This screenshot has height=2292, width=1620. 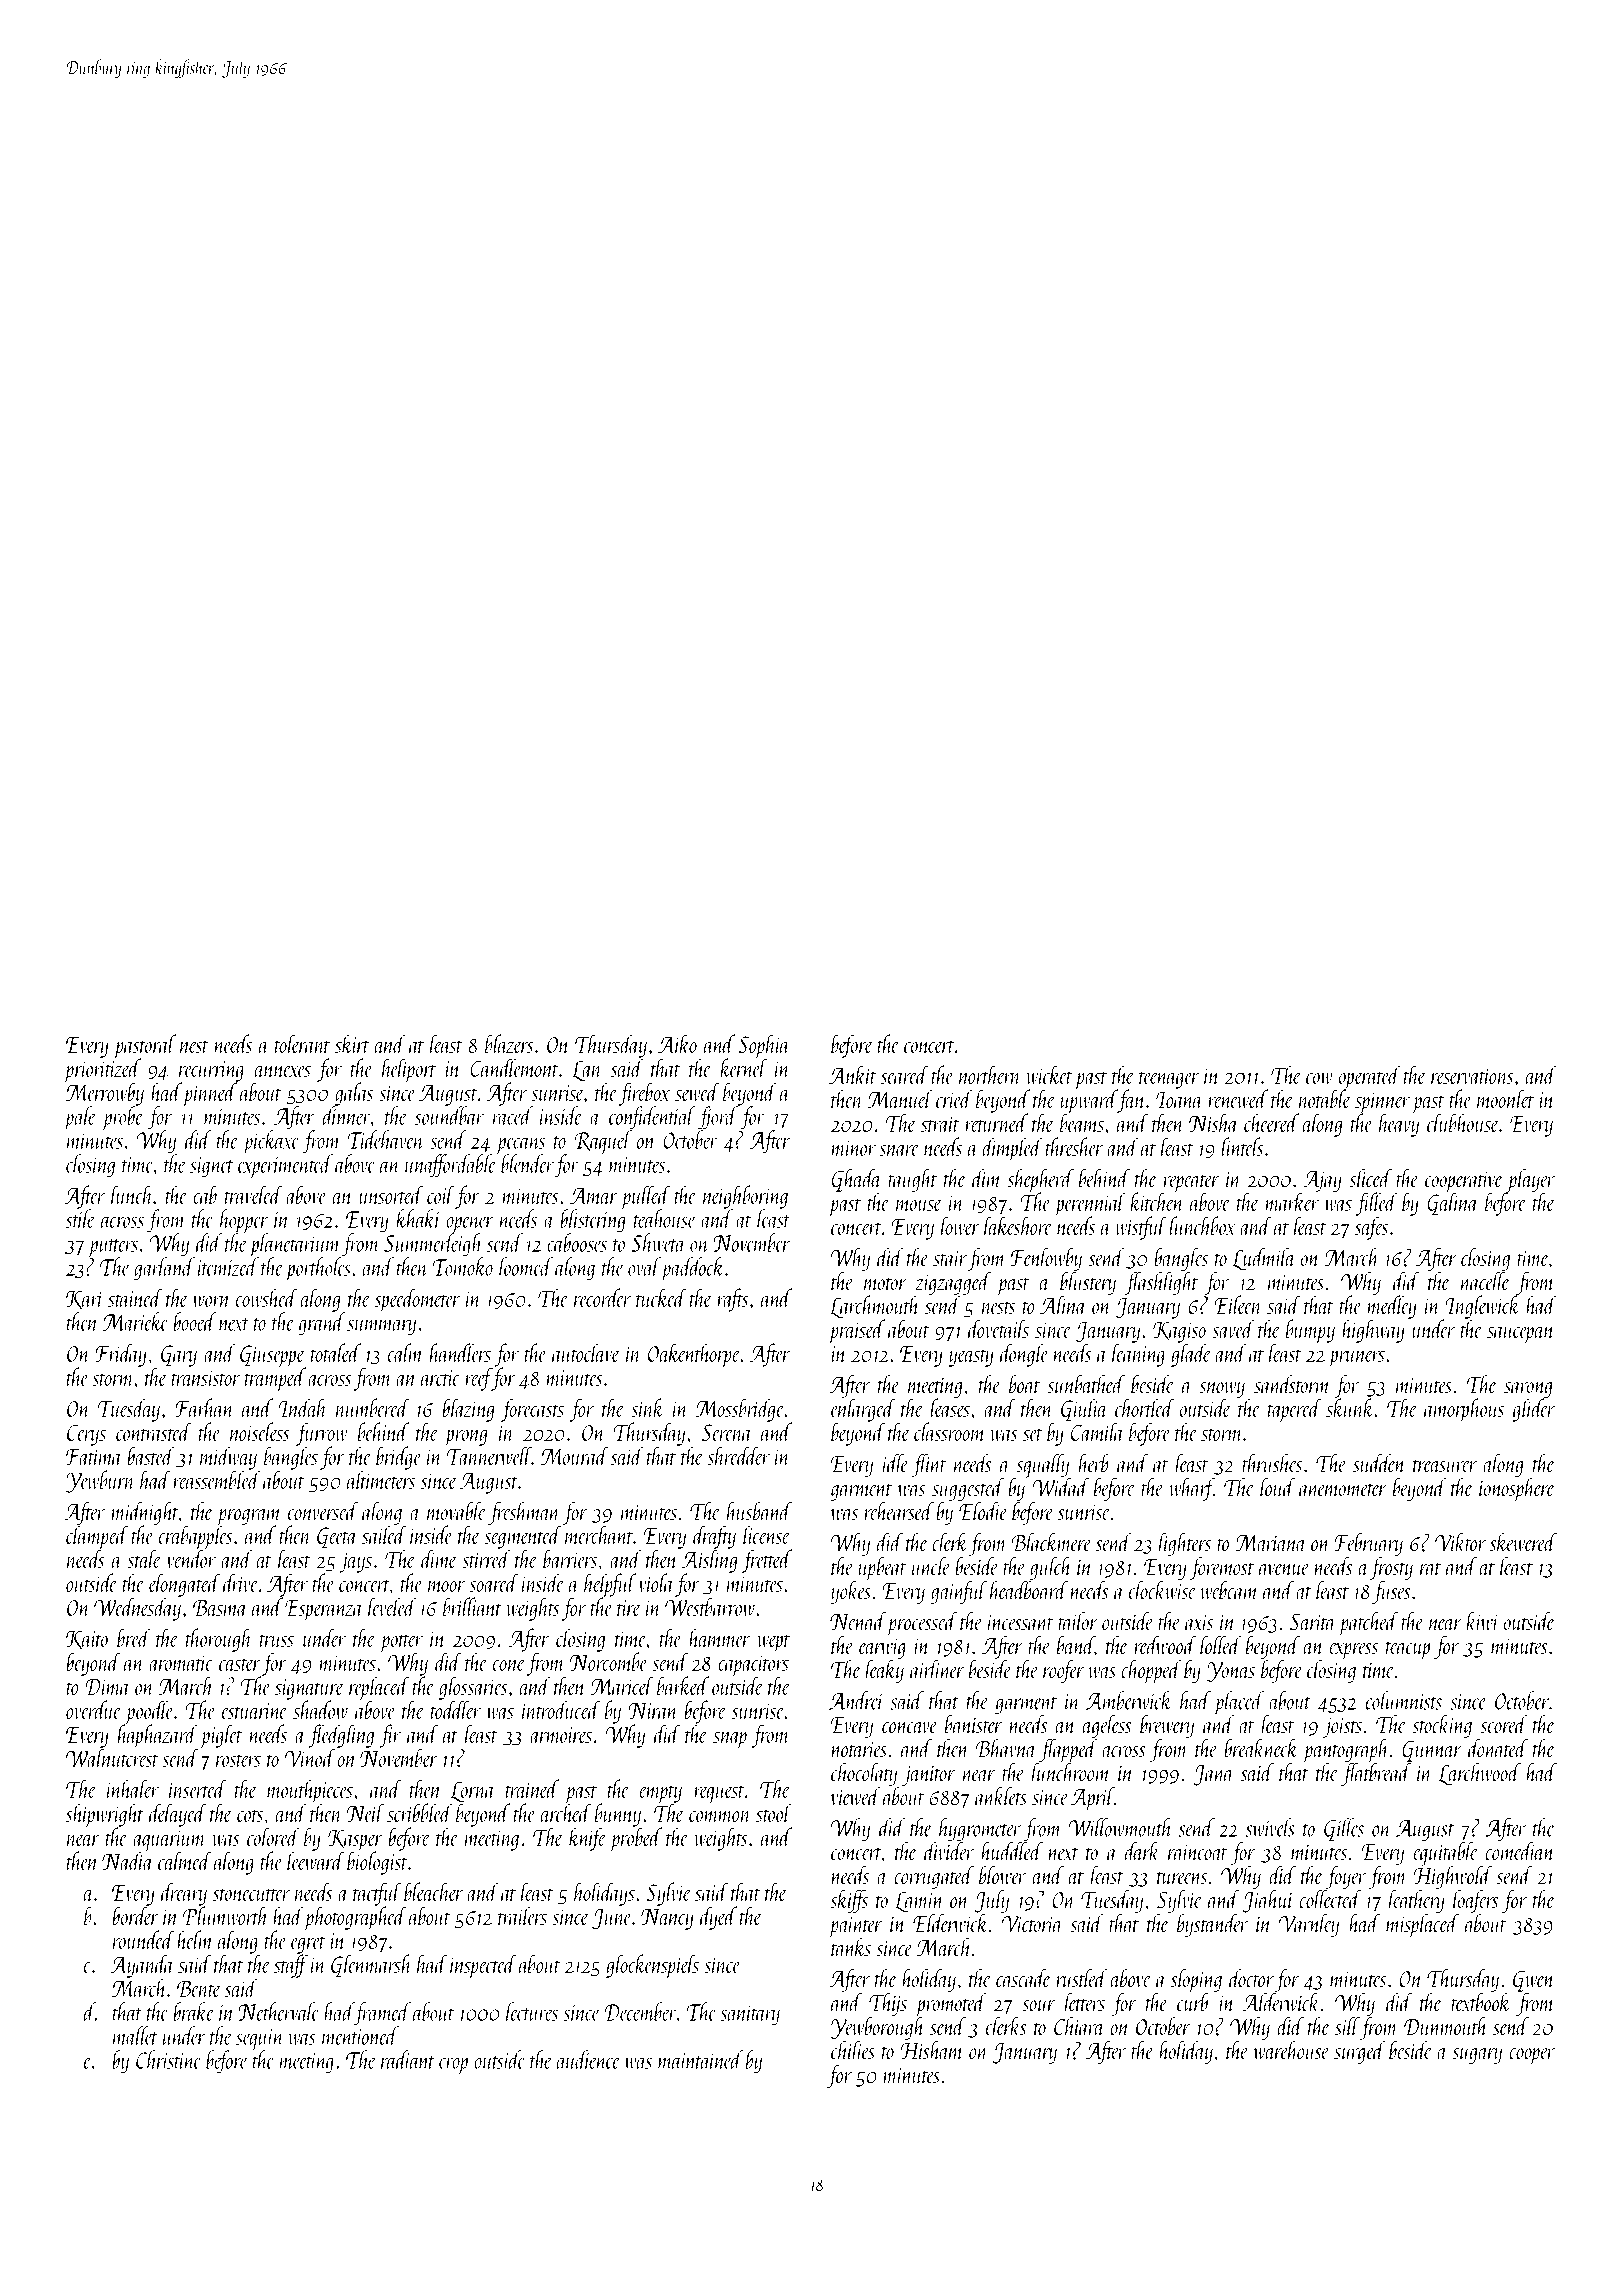 What do you see at coordinates (661, 1297) in the screenshot?
I see `tucked` at bounding box center [661, 1297].
